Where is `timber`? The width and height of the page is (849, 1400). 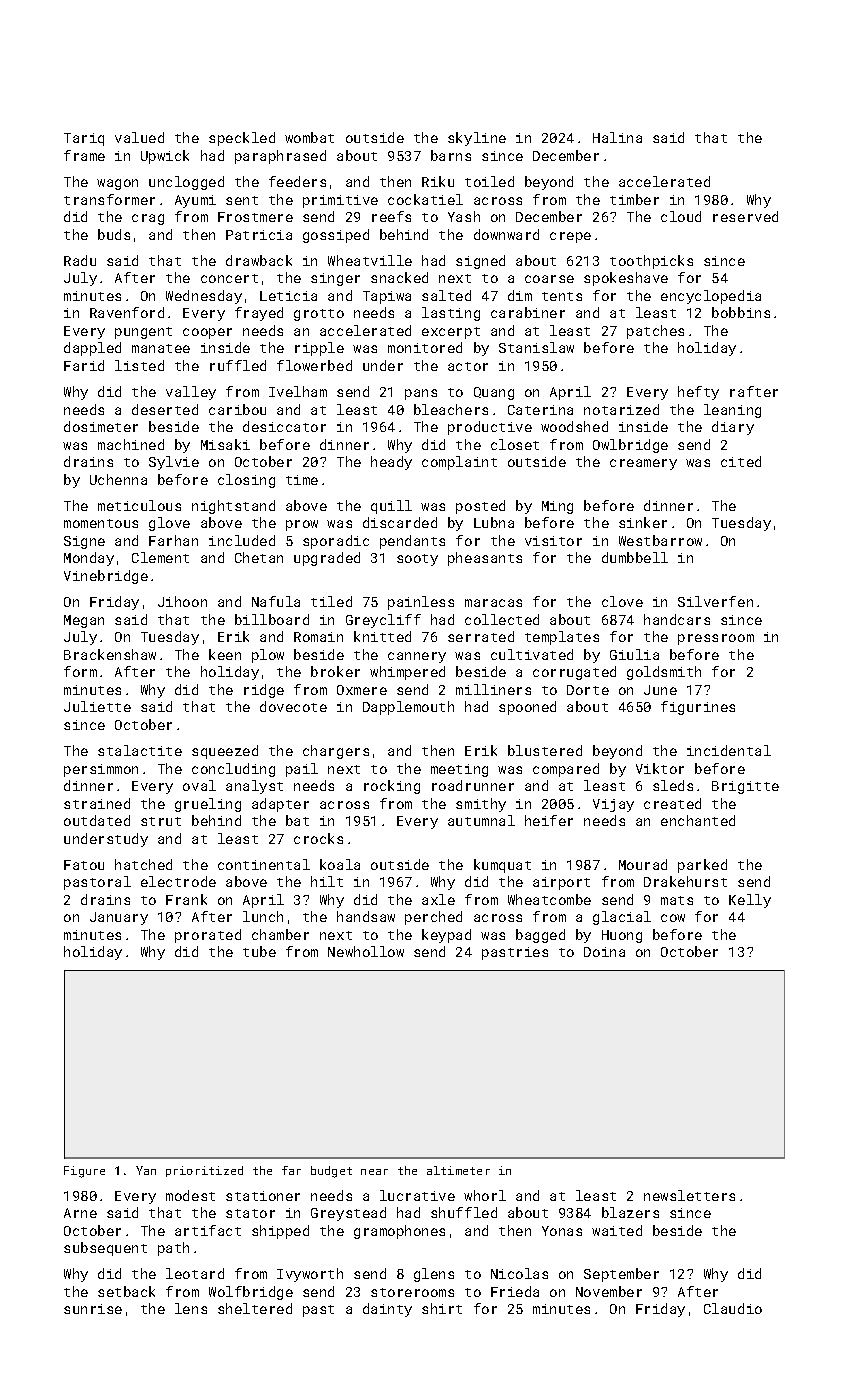
timber is located at coordinates (634, 199).
